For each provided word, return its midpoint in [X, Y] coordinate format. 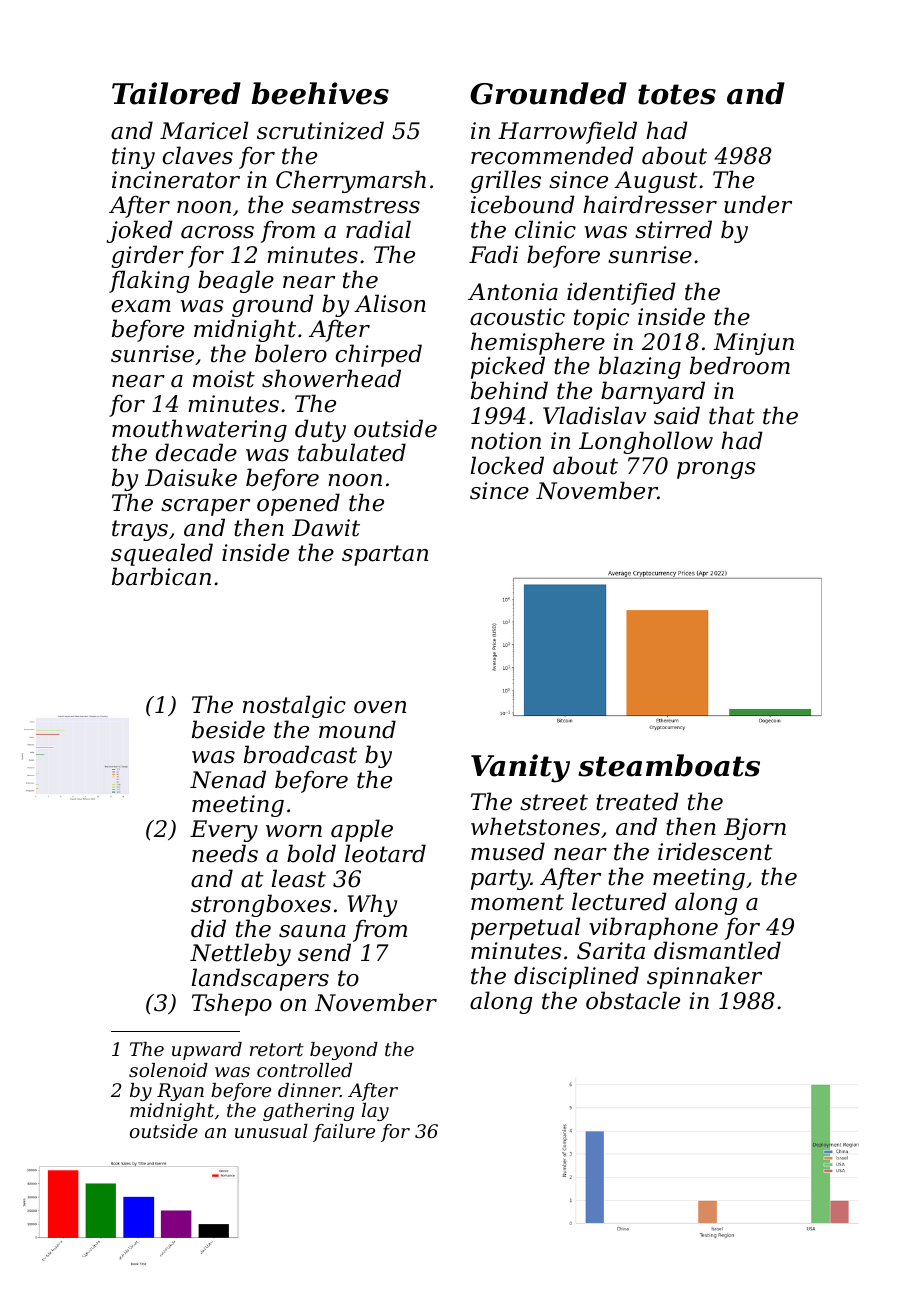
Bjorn [755, 829]
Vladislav [594, 415]
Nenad [228, 779]
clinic [545, 229]
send [324, 952]
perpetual [525, 928]
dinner [309, 1090]
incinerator [176, 180]
